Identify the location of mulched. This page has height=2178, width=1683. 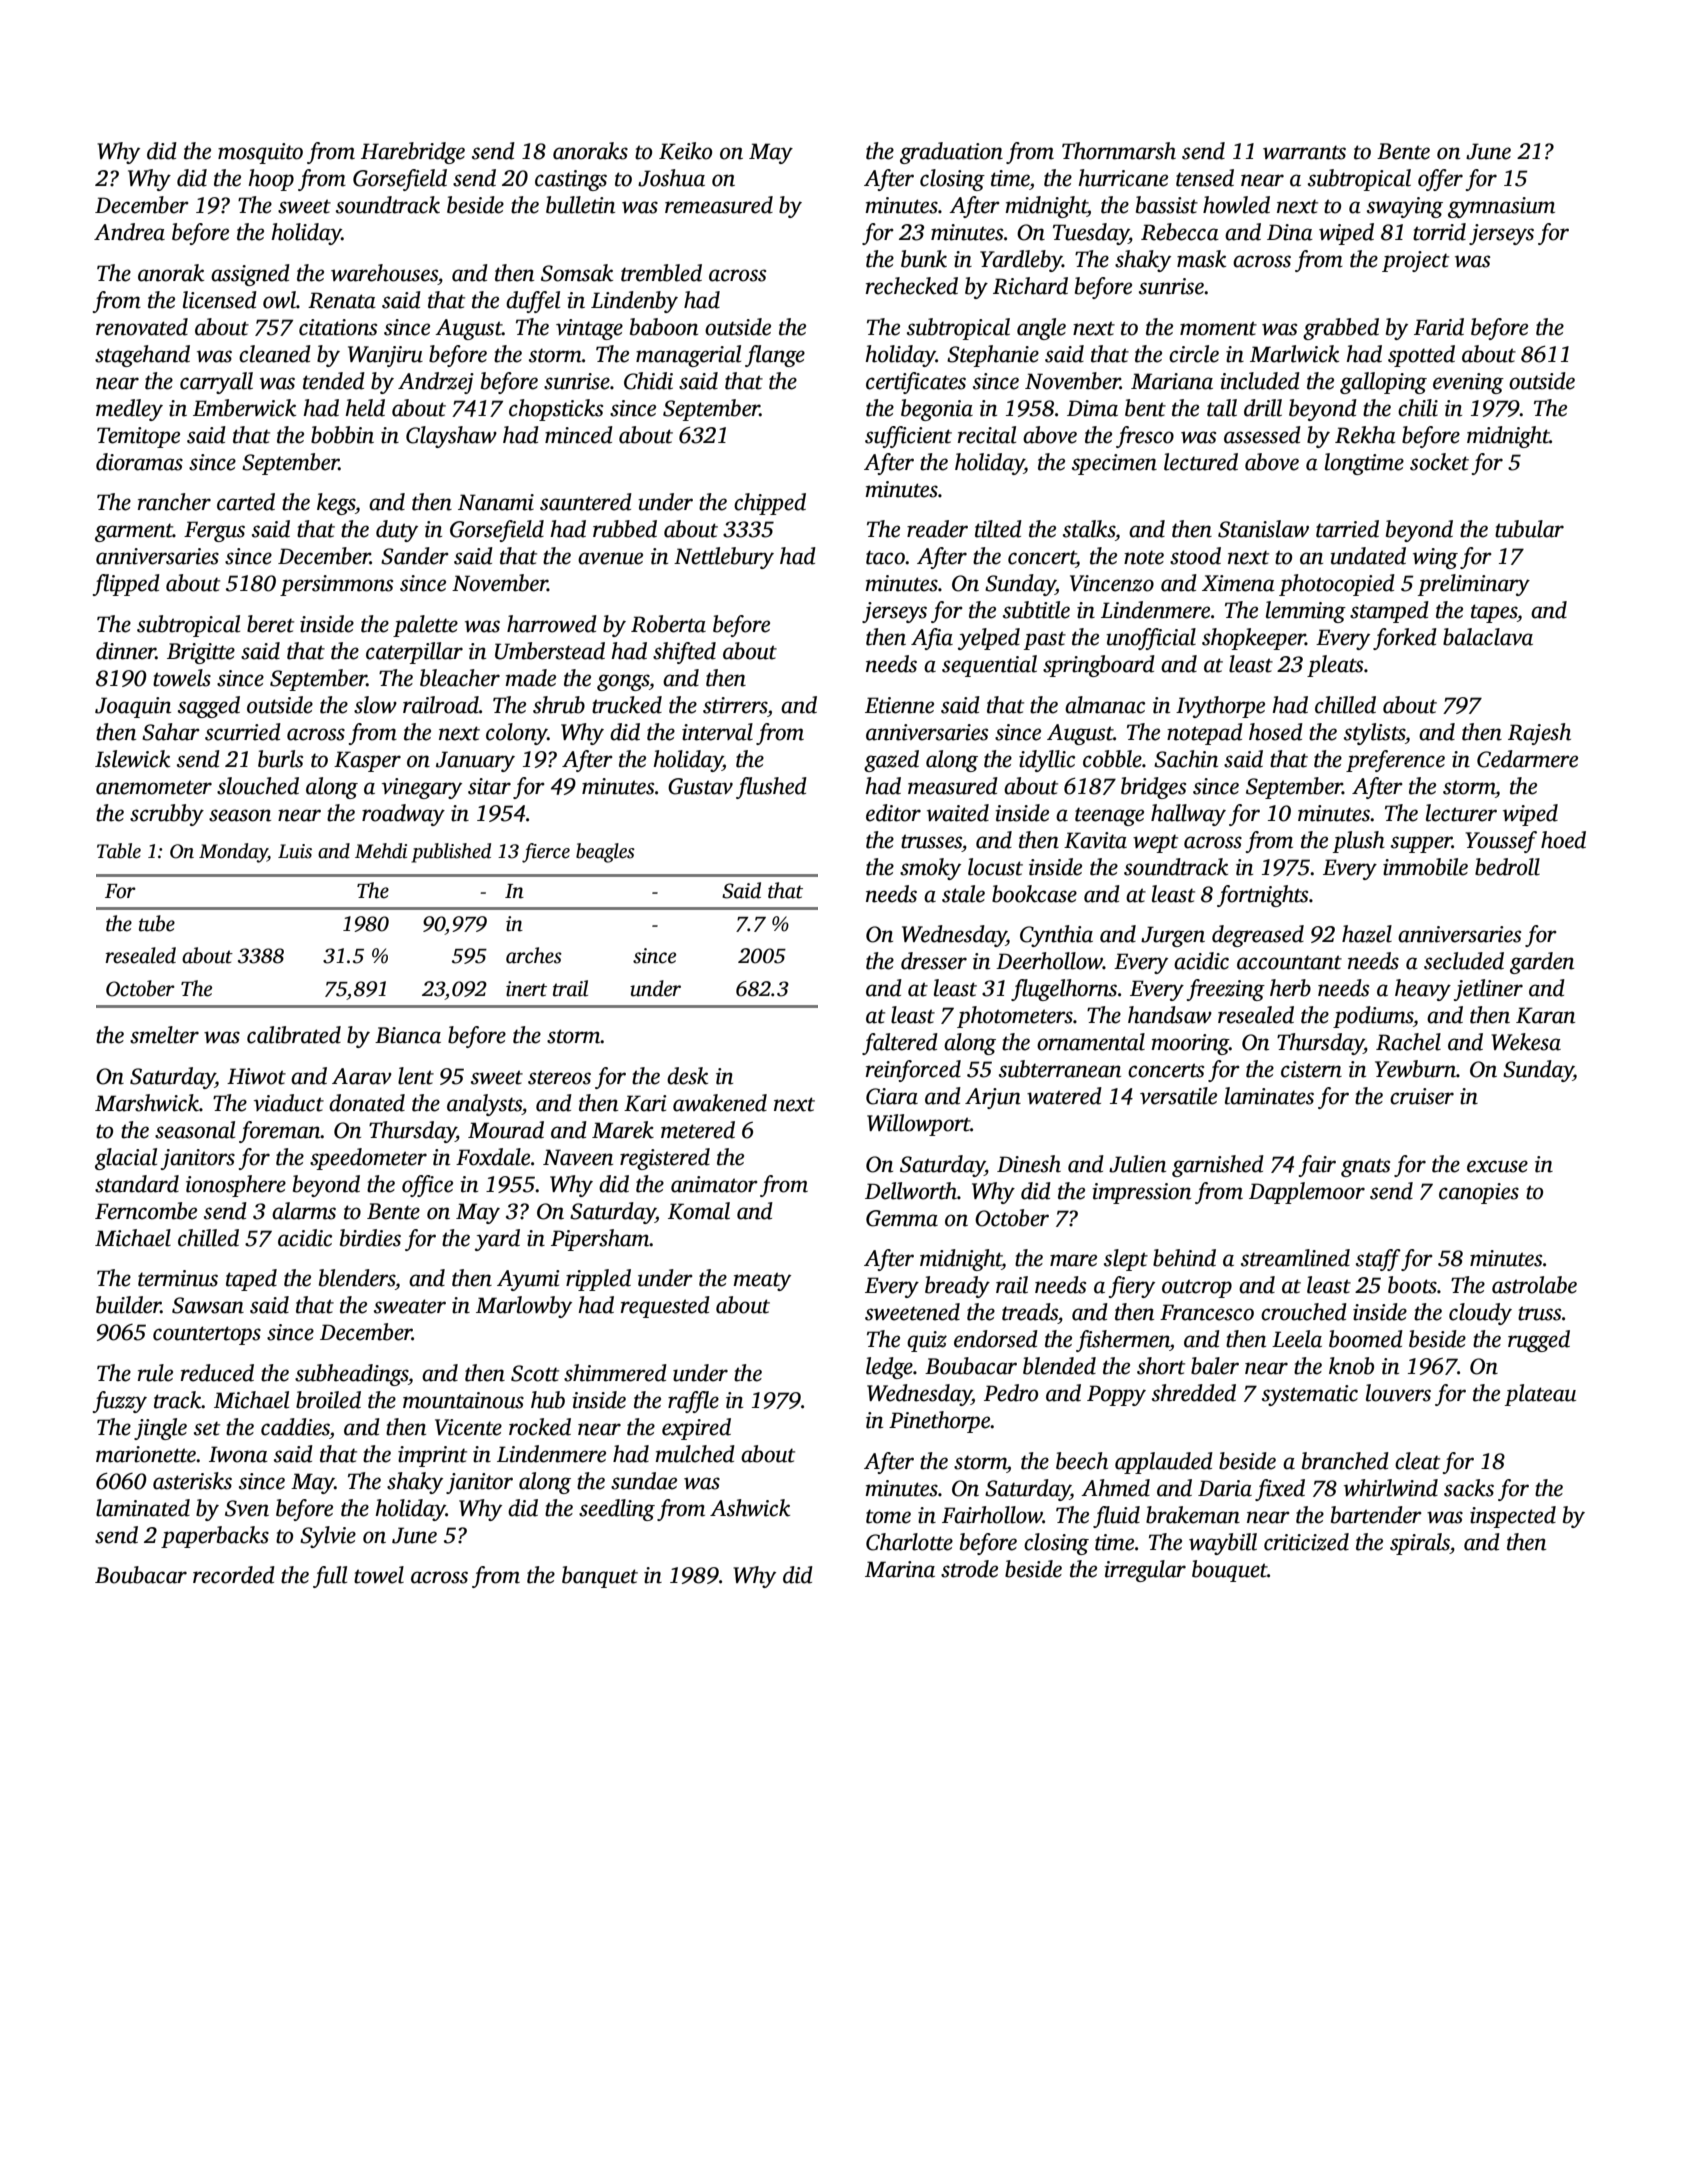
(695, 1454).
